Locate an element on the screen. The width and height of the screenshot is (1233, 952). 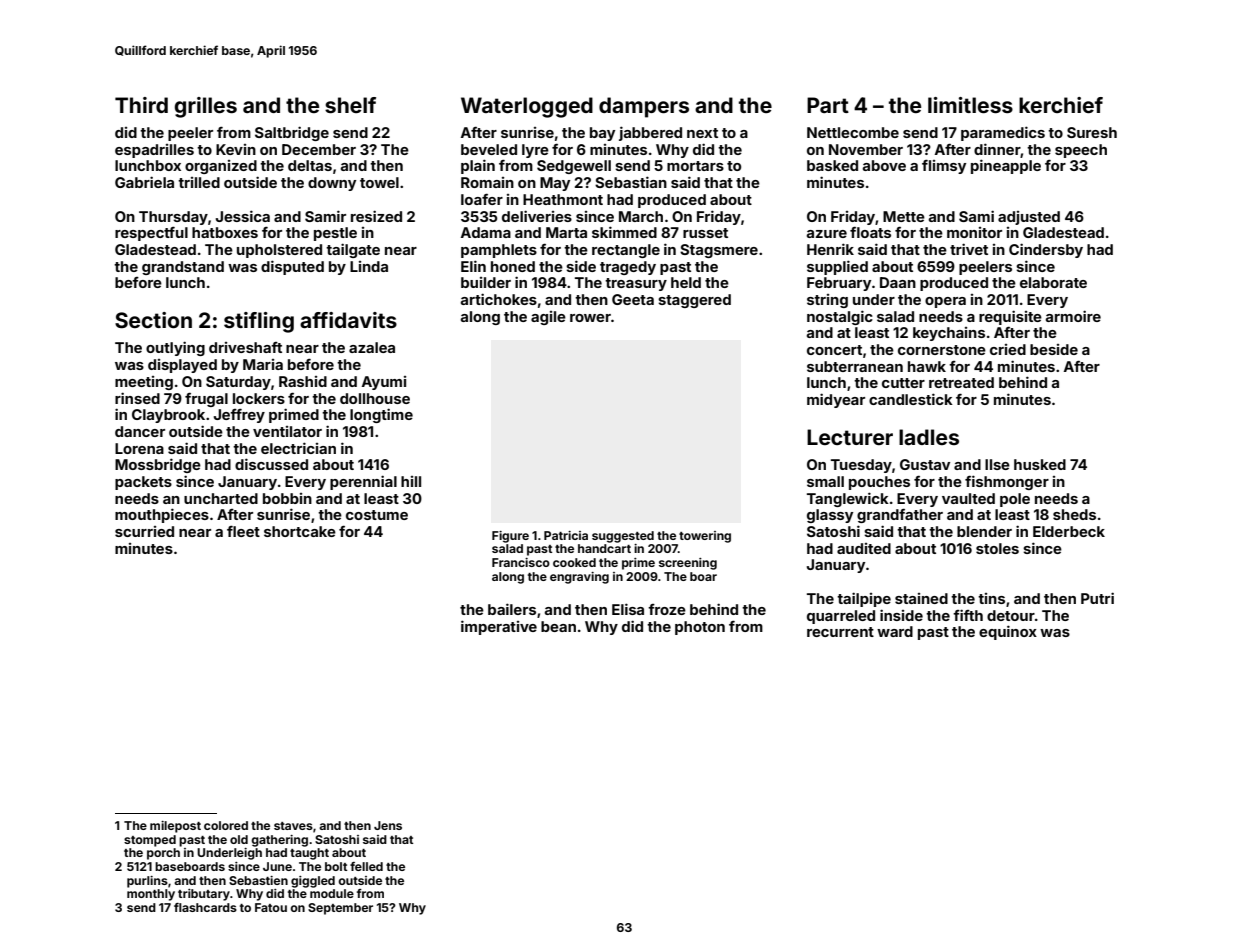
requisite is located at coordinates (1010, 317).
